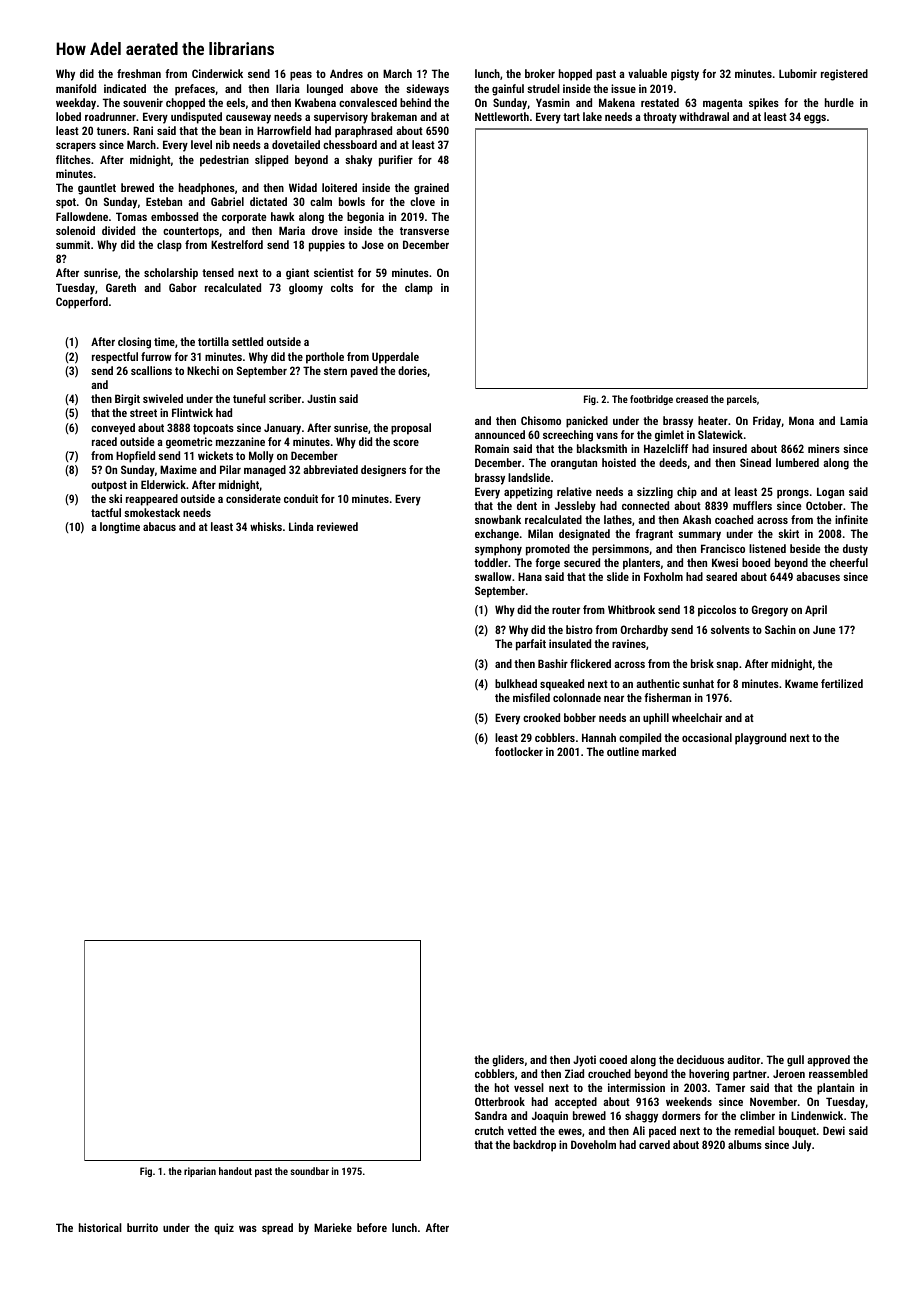 The width and height of the page is (924, 1308). What do you see at coordinates (795, 1061) in the page?
I see `gull` at bounding box center [795, 1061].
